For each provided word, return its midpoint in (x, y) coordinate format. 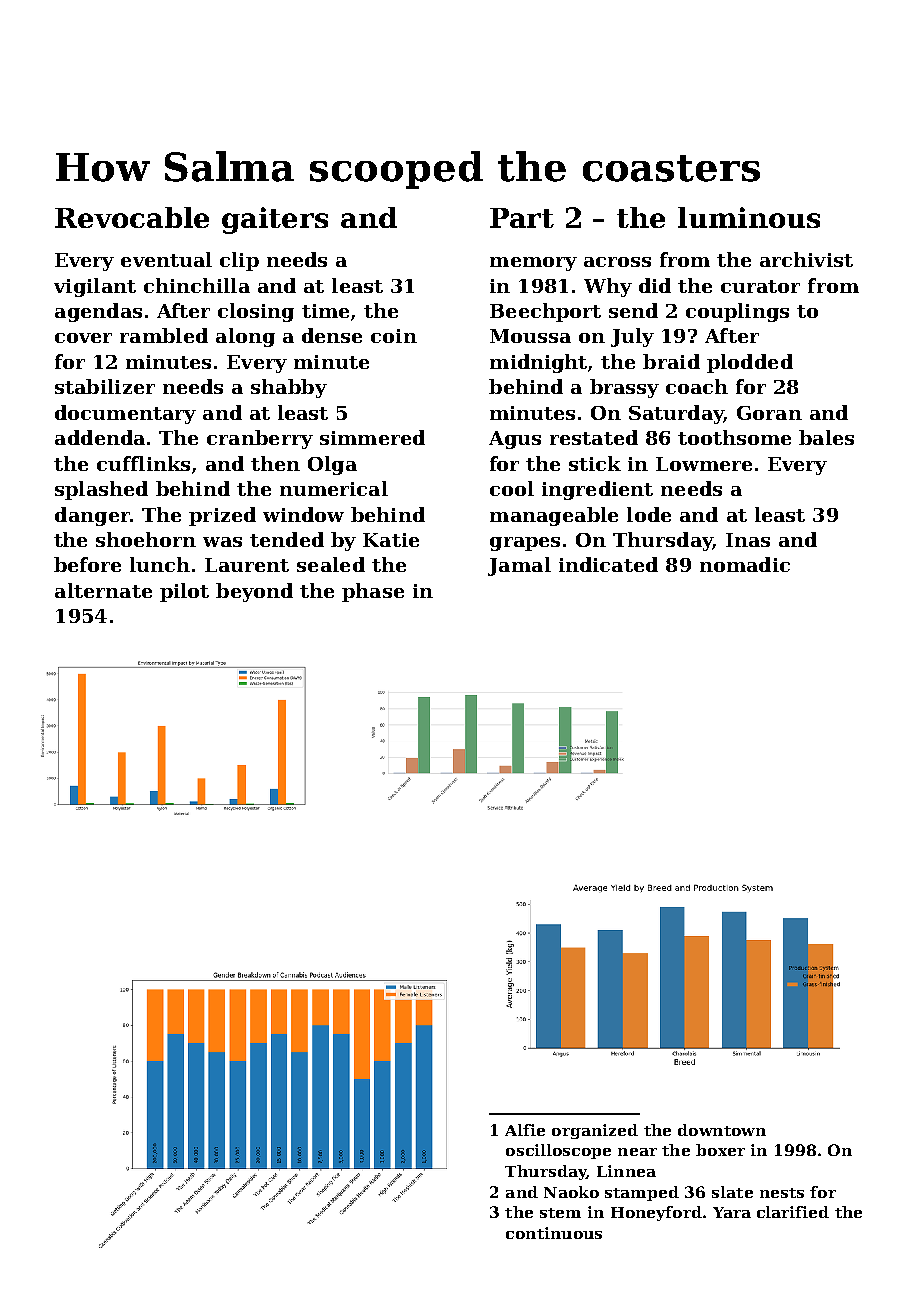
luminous (749, 217)
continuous (554, 1233)
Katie (391, 540)
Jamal (519, 566)
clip (239, 261)
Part (522, 218)
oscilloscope (558, 1151)
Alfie (525, 1130)
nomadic (745, 564)
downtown (722, 1130)
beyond (254, 592)
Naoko (571, 1192)
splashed (101, 490)
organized (595, 1131)
